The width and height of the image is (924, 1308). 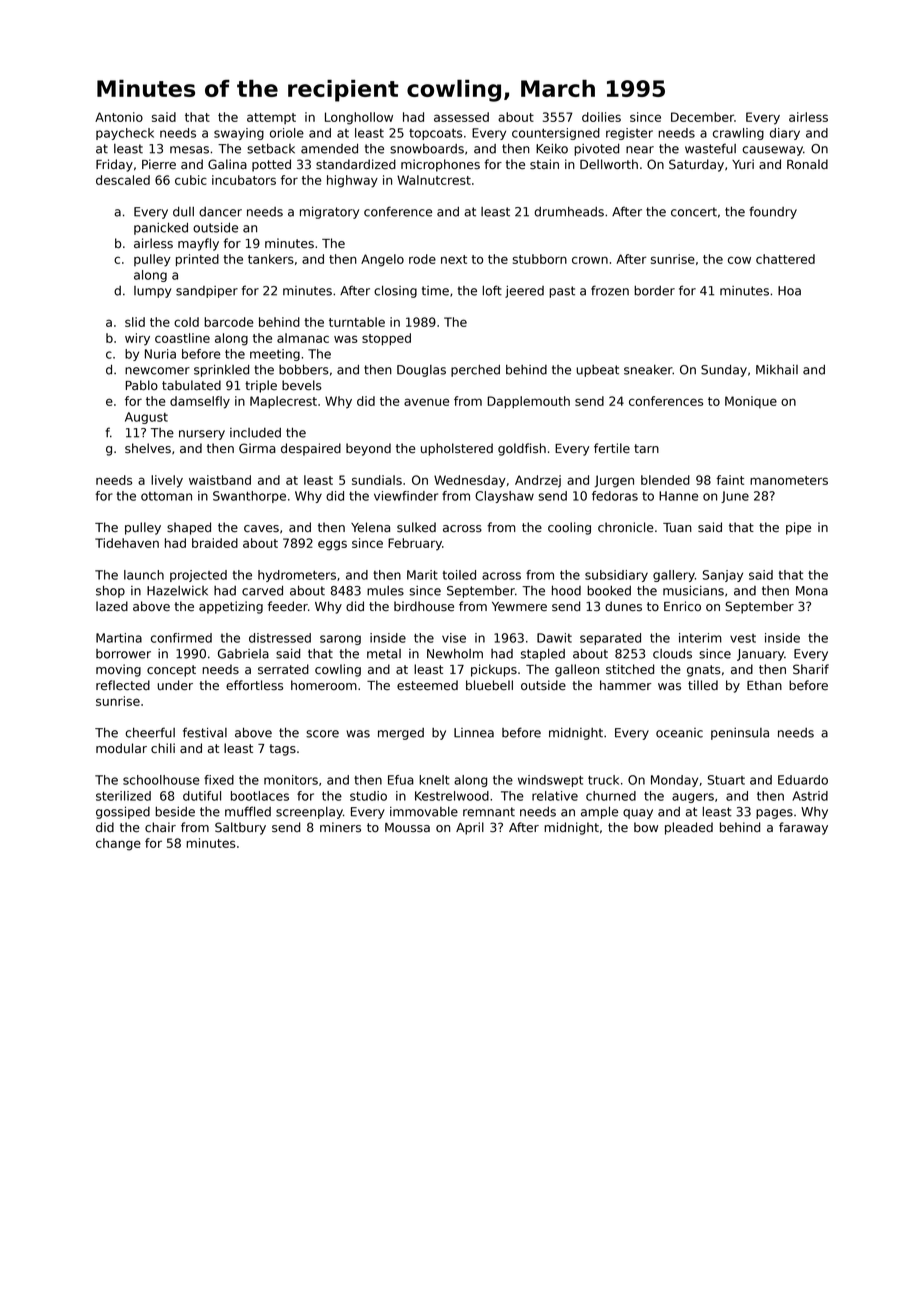 I want to click on Sharif, so click(x=811, y=669).
